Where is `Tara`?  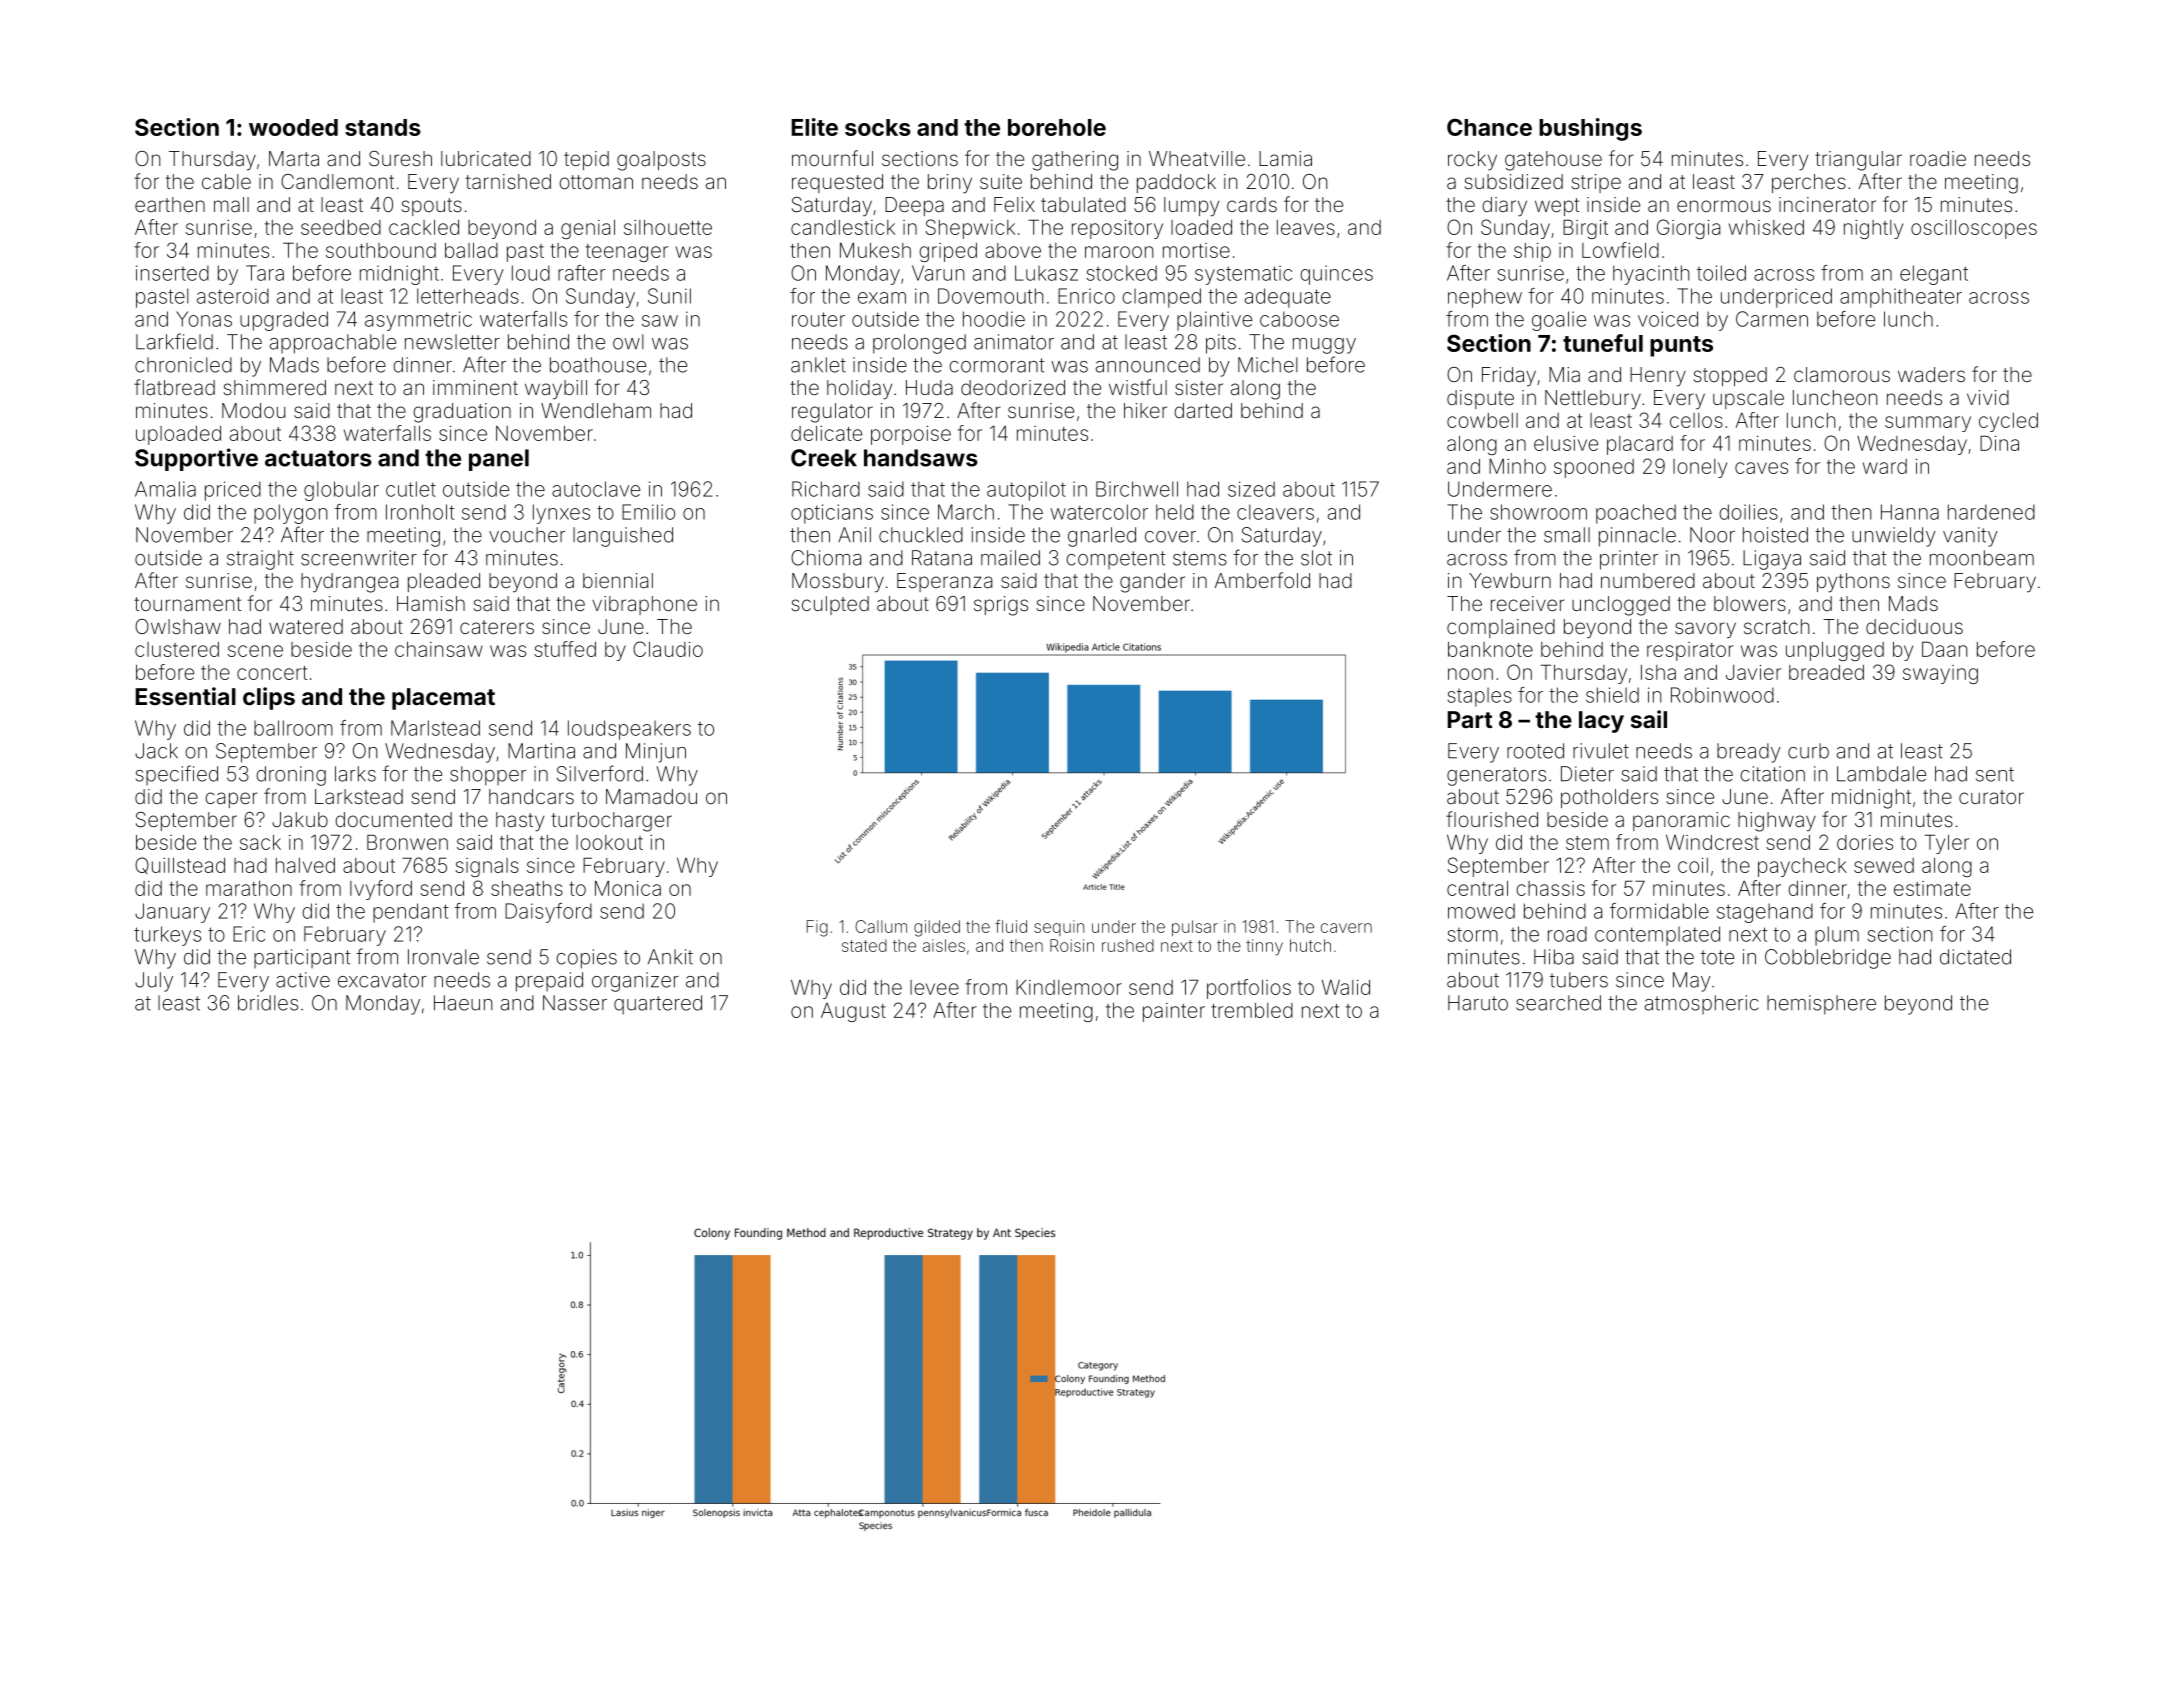 Tara is located at coordinates (265, 273).
